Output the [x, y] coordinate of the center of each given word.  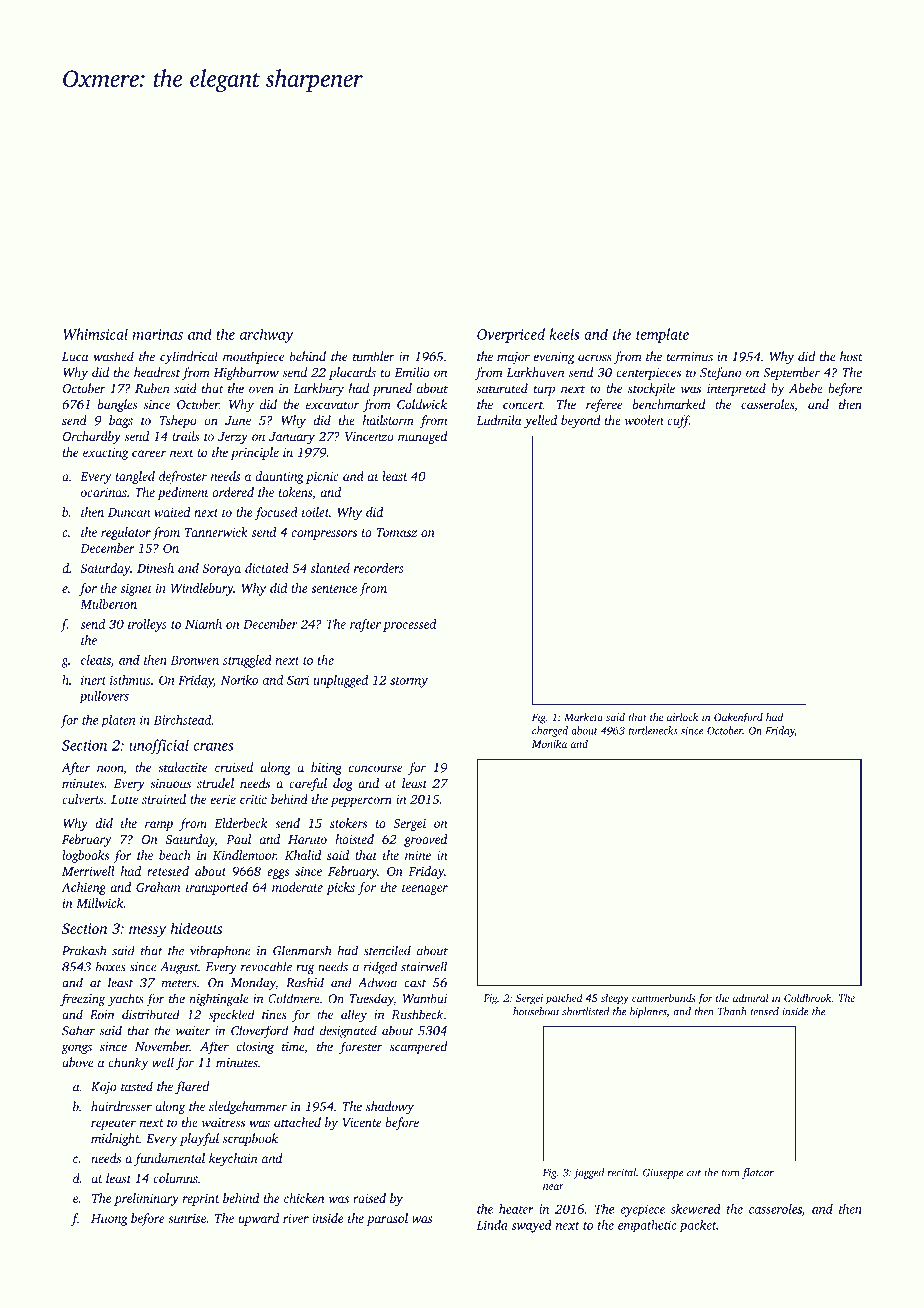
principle [255, 453]
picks [340, 888]
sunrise [187, 1218]
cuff [678, 421]
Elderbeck [241, 823]
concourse [376, 768]
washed [113, 356]
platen [118, 721]
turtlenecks [653, 730]
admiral [751, 998]
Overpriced [511, 335]
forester [361, 1047]
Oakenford [738, 718]
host [851, 356]
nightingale [219, 999]
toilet [315, 512]
